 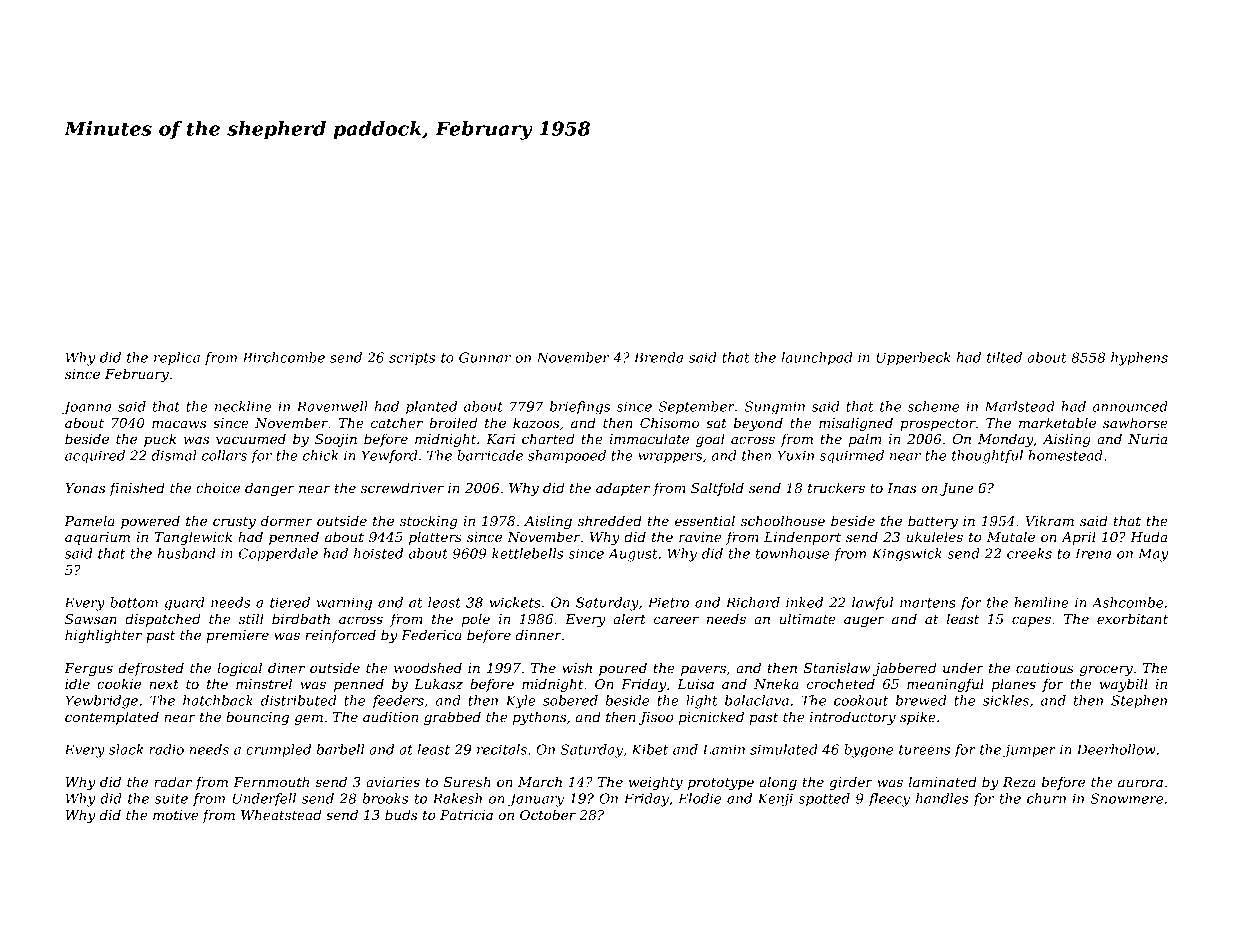 I want to click on August, so click(x=633, y=555).
